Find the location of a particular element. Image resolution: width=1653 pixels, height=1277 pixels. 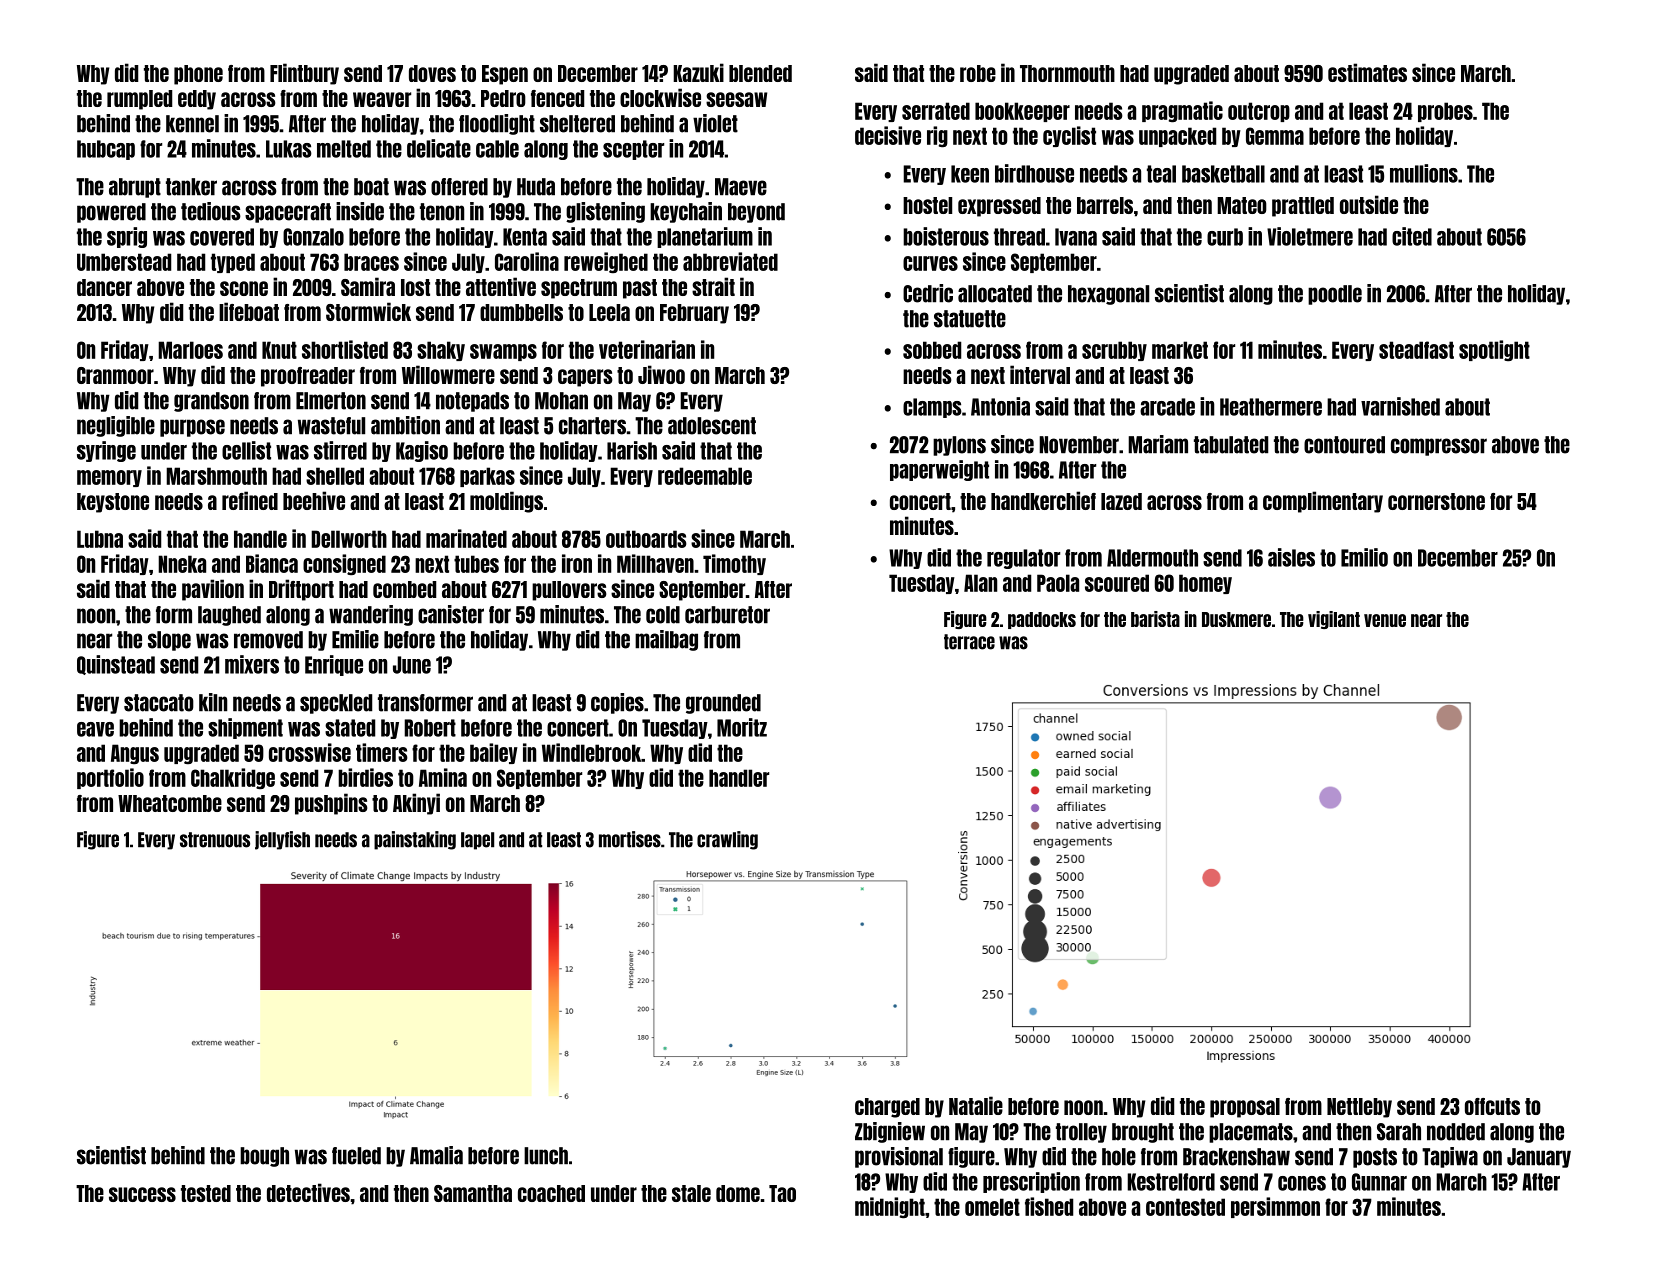

inside is located at coordinates (360, 211).
